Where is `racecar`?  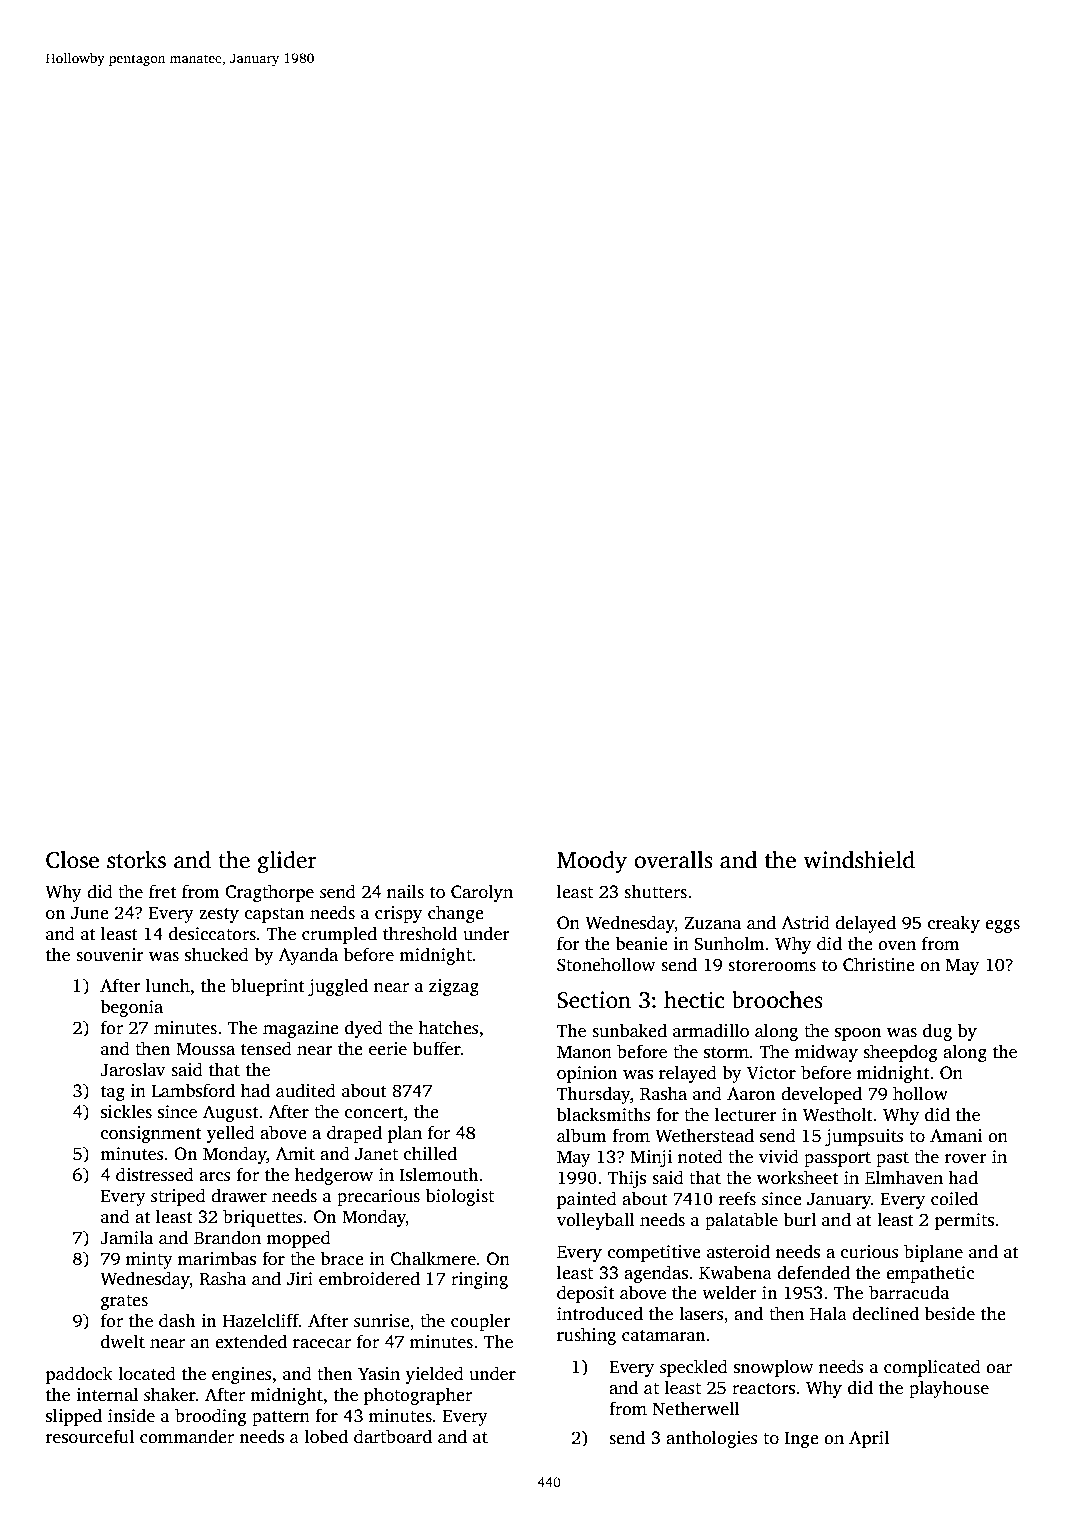 racecar is located at coordinates (322, 1344).
